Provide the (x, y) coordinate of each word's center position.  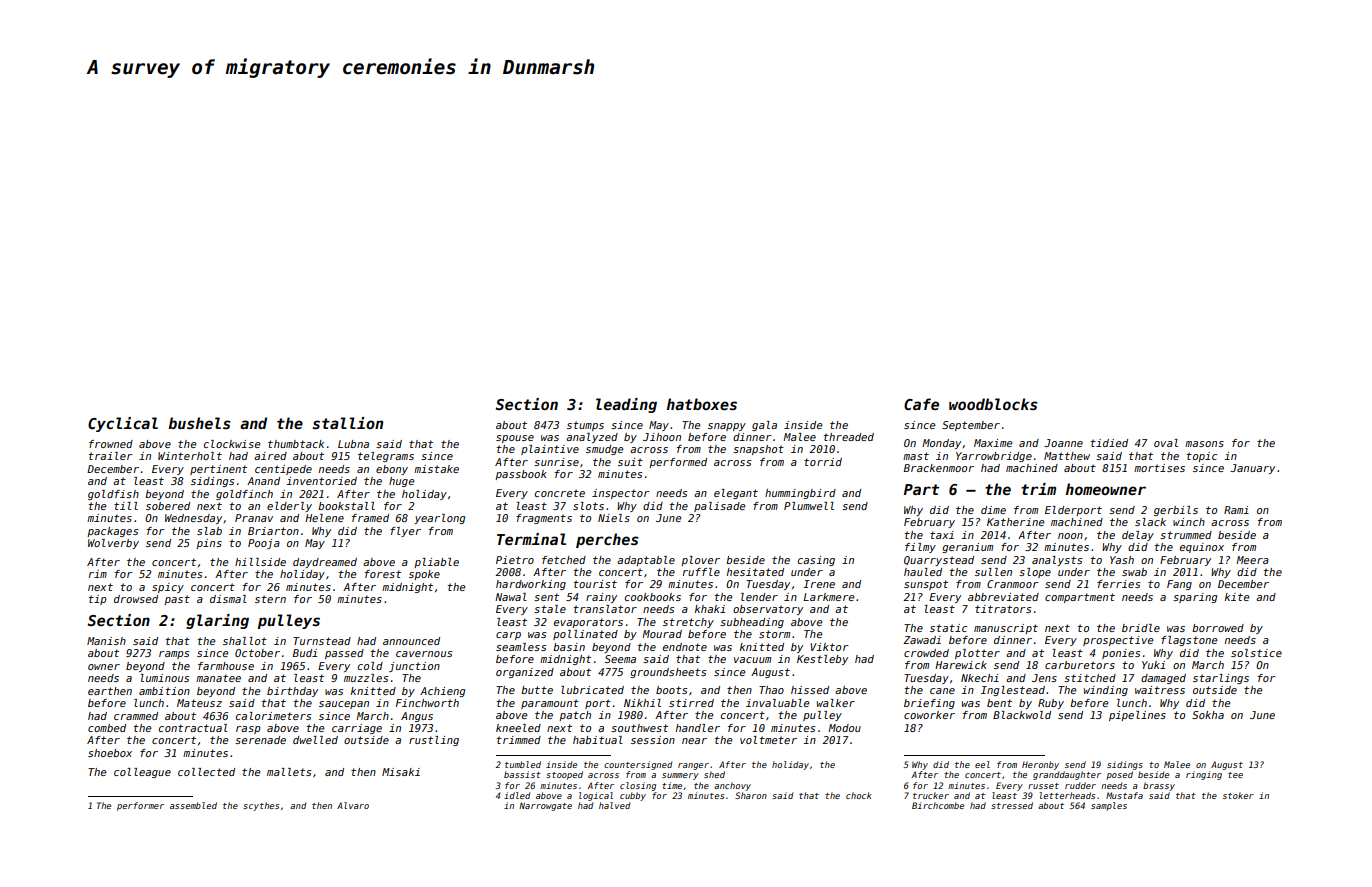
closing (638, 786)
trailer (110, 456)
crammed (136, 716)
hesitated (755, 572)
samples (1109, 806)
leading (626, 405)
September (971, 426)
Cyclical (123, 424)
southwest (639, 728)
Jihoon (662, 437)
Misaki (401, 772)
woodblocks (993, 404)
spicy (168, 588)
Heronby (1040, 765)
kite (1237, 597)
